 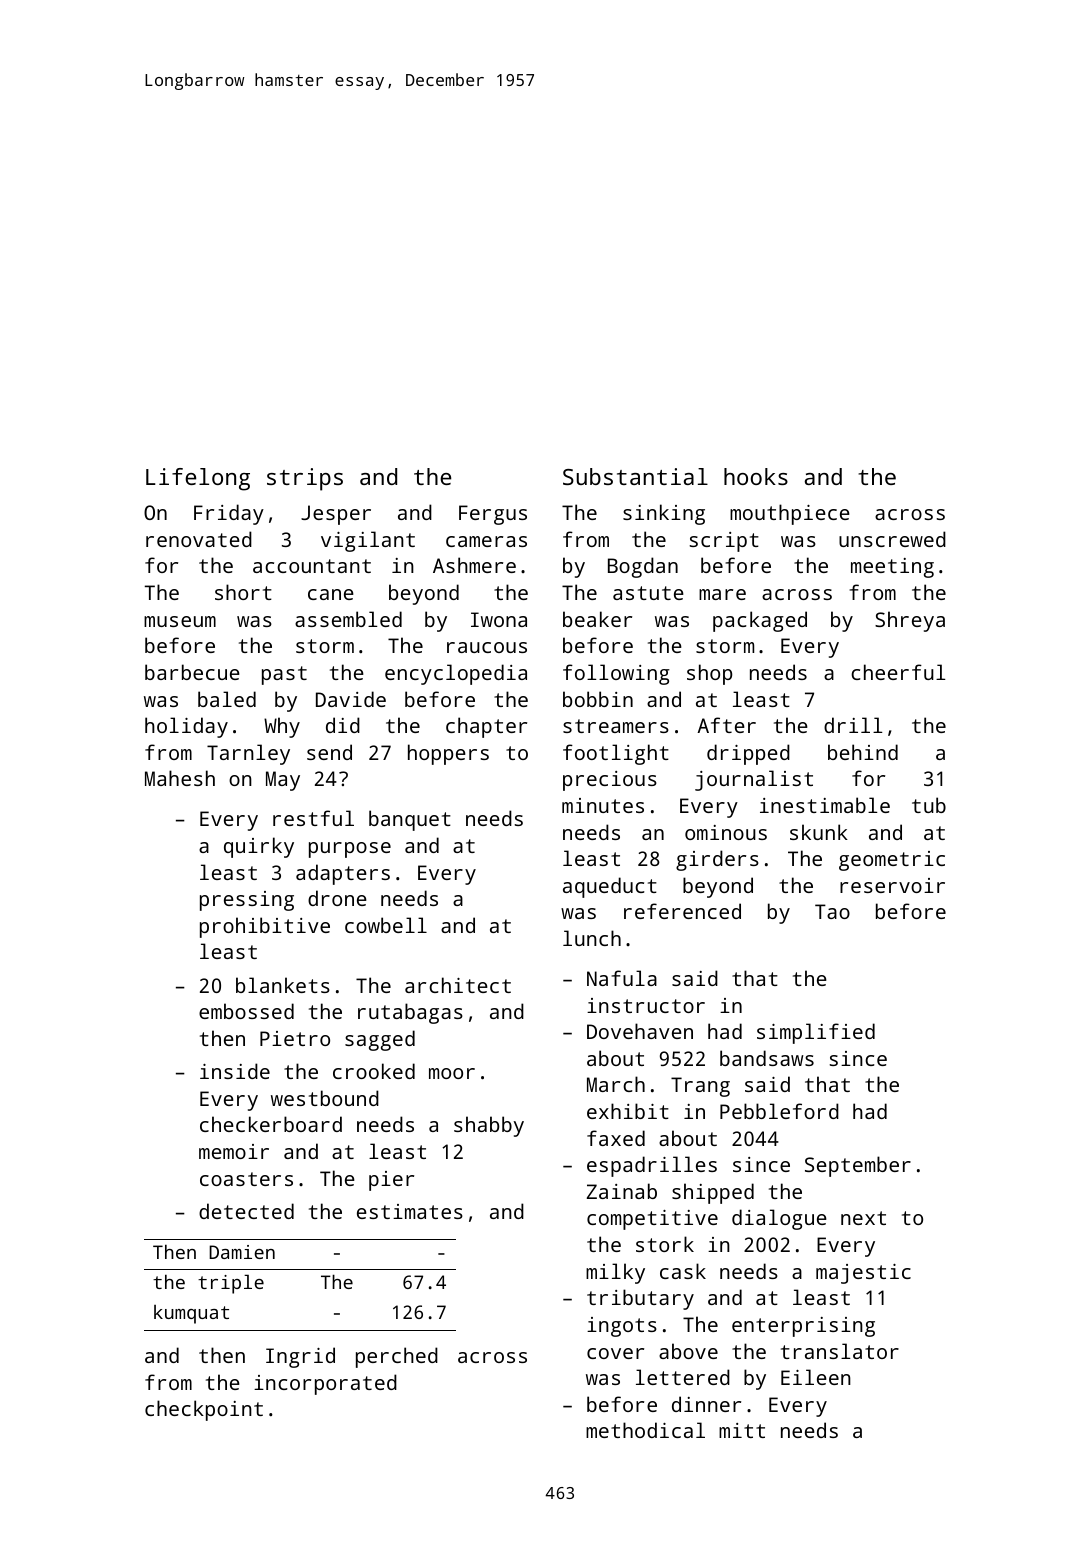 I want to click on Eileen, so click(x=816, y=1377).
